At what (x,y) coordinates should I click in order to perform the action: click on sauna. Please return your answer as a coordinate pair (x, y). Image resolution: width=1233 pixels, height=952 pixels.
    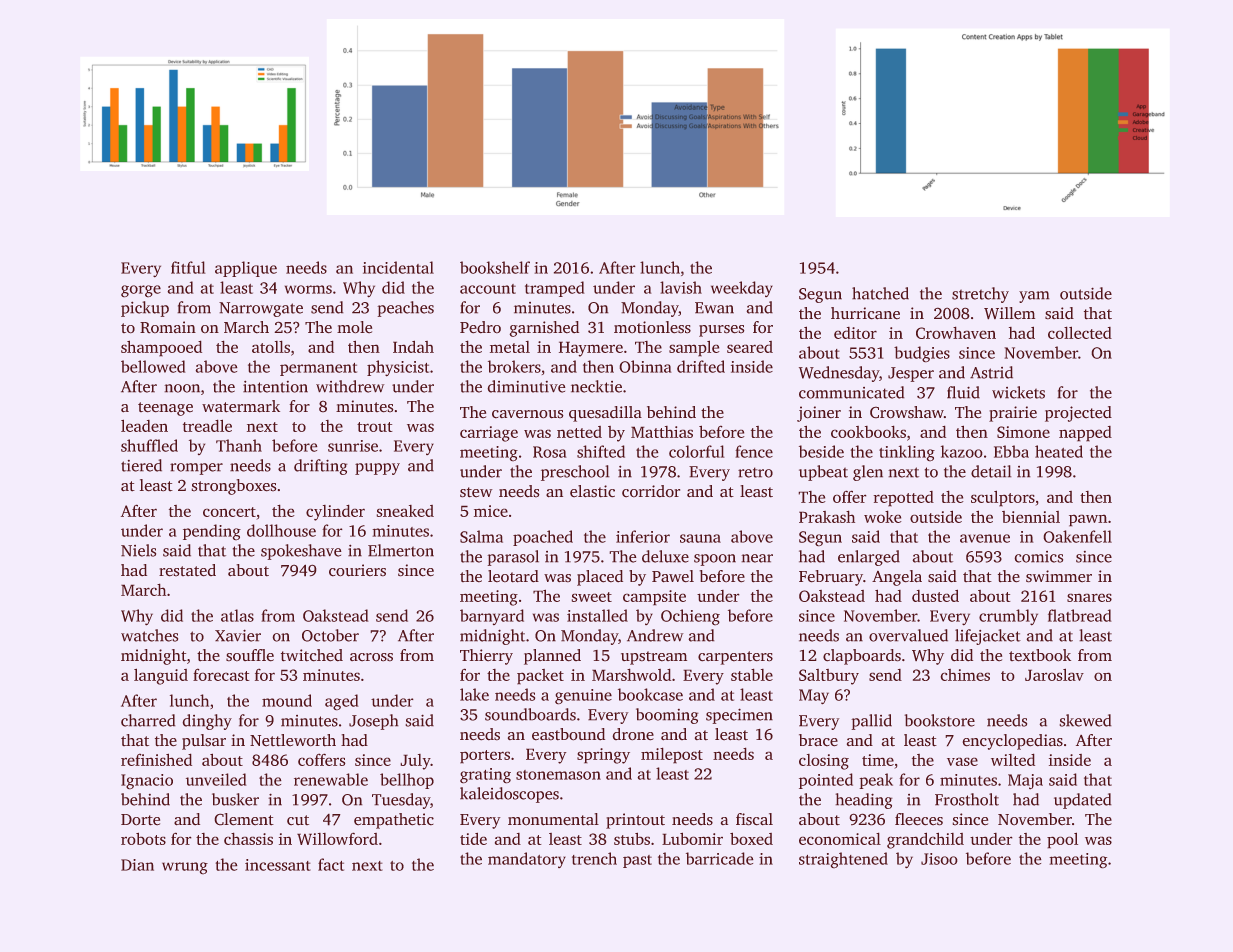
    Looking at the image, I should click on (700, 538).
